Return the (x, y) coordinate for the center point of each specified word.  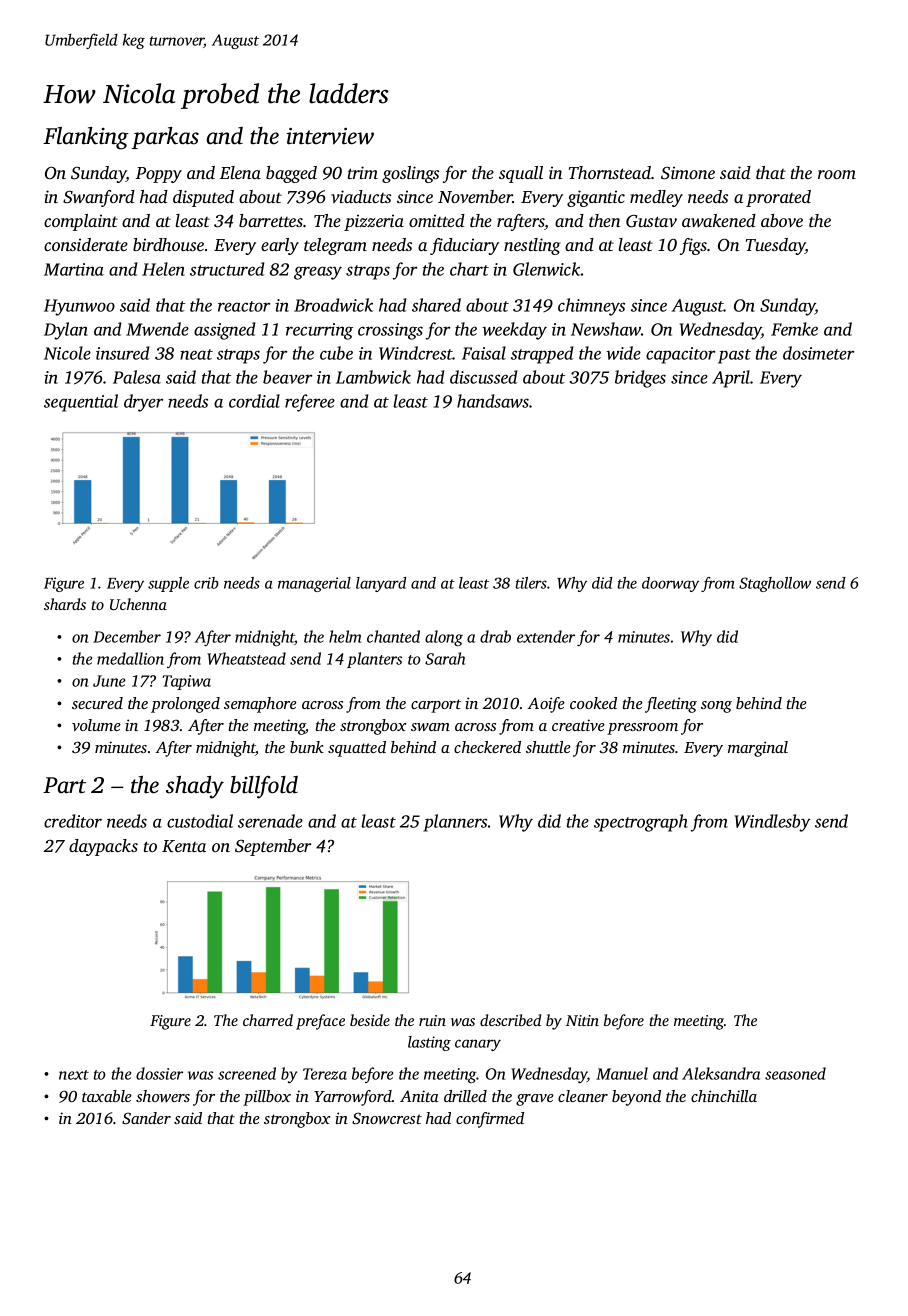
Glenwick (547, 269)
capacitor (680, 355)
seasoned (795, 1073)
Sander (146, 1118)
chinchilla (724, 1096)
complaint (81, 222)
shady (195, 787)
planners (455, 823)
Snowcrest (387, 1118)
